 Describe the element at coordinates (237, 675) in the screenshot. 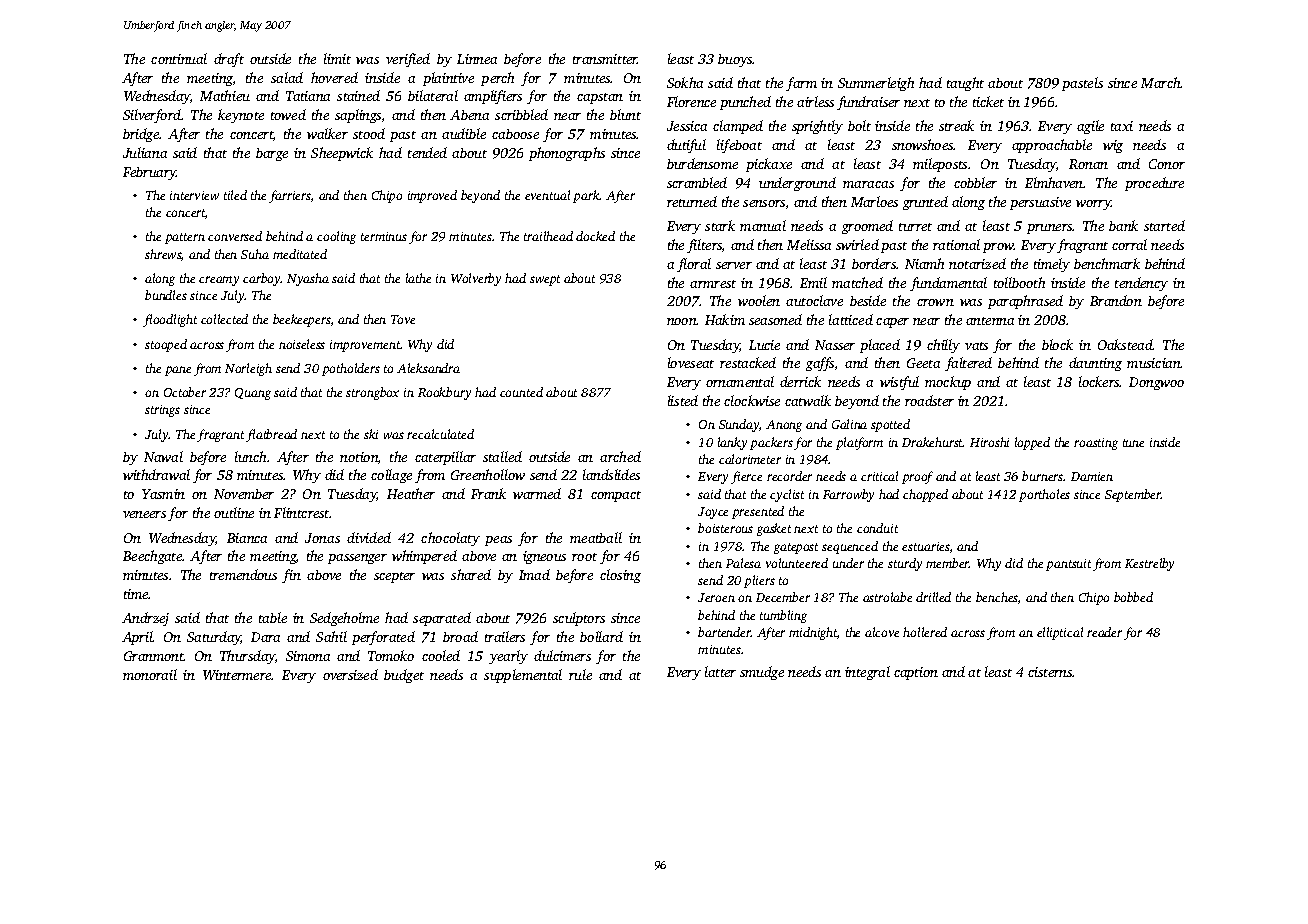

I see `Wintermere` at that location.
